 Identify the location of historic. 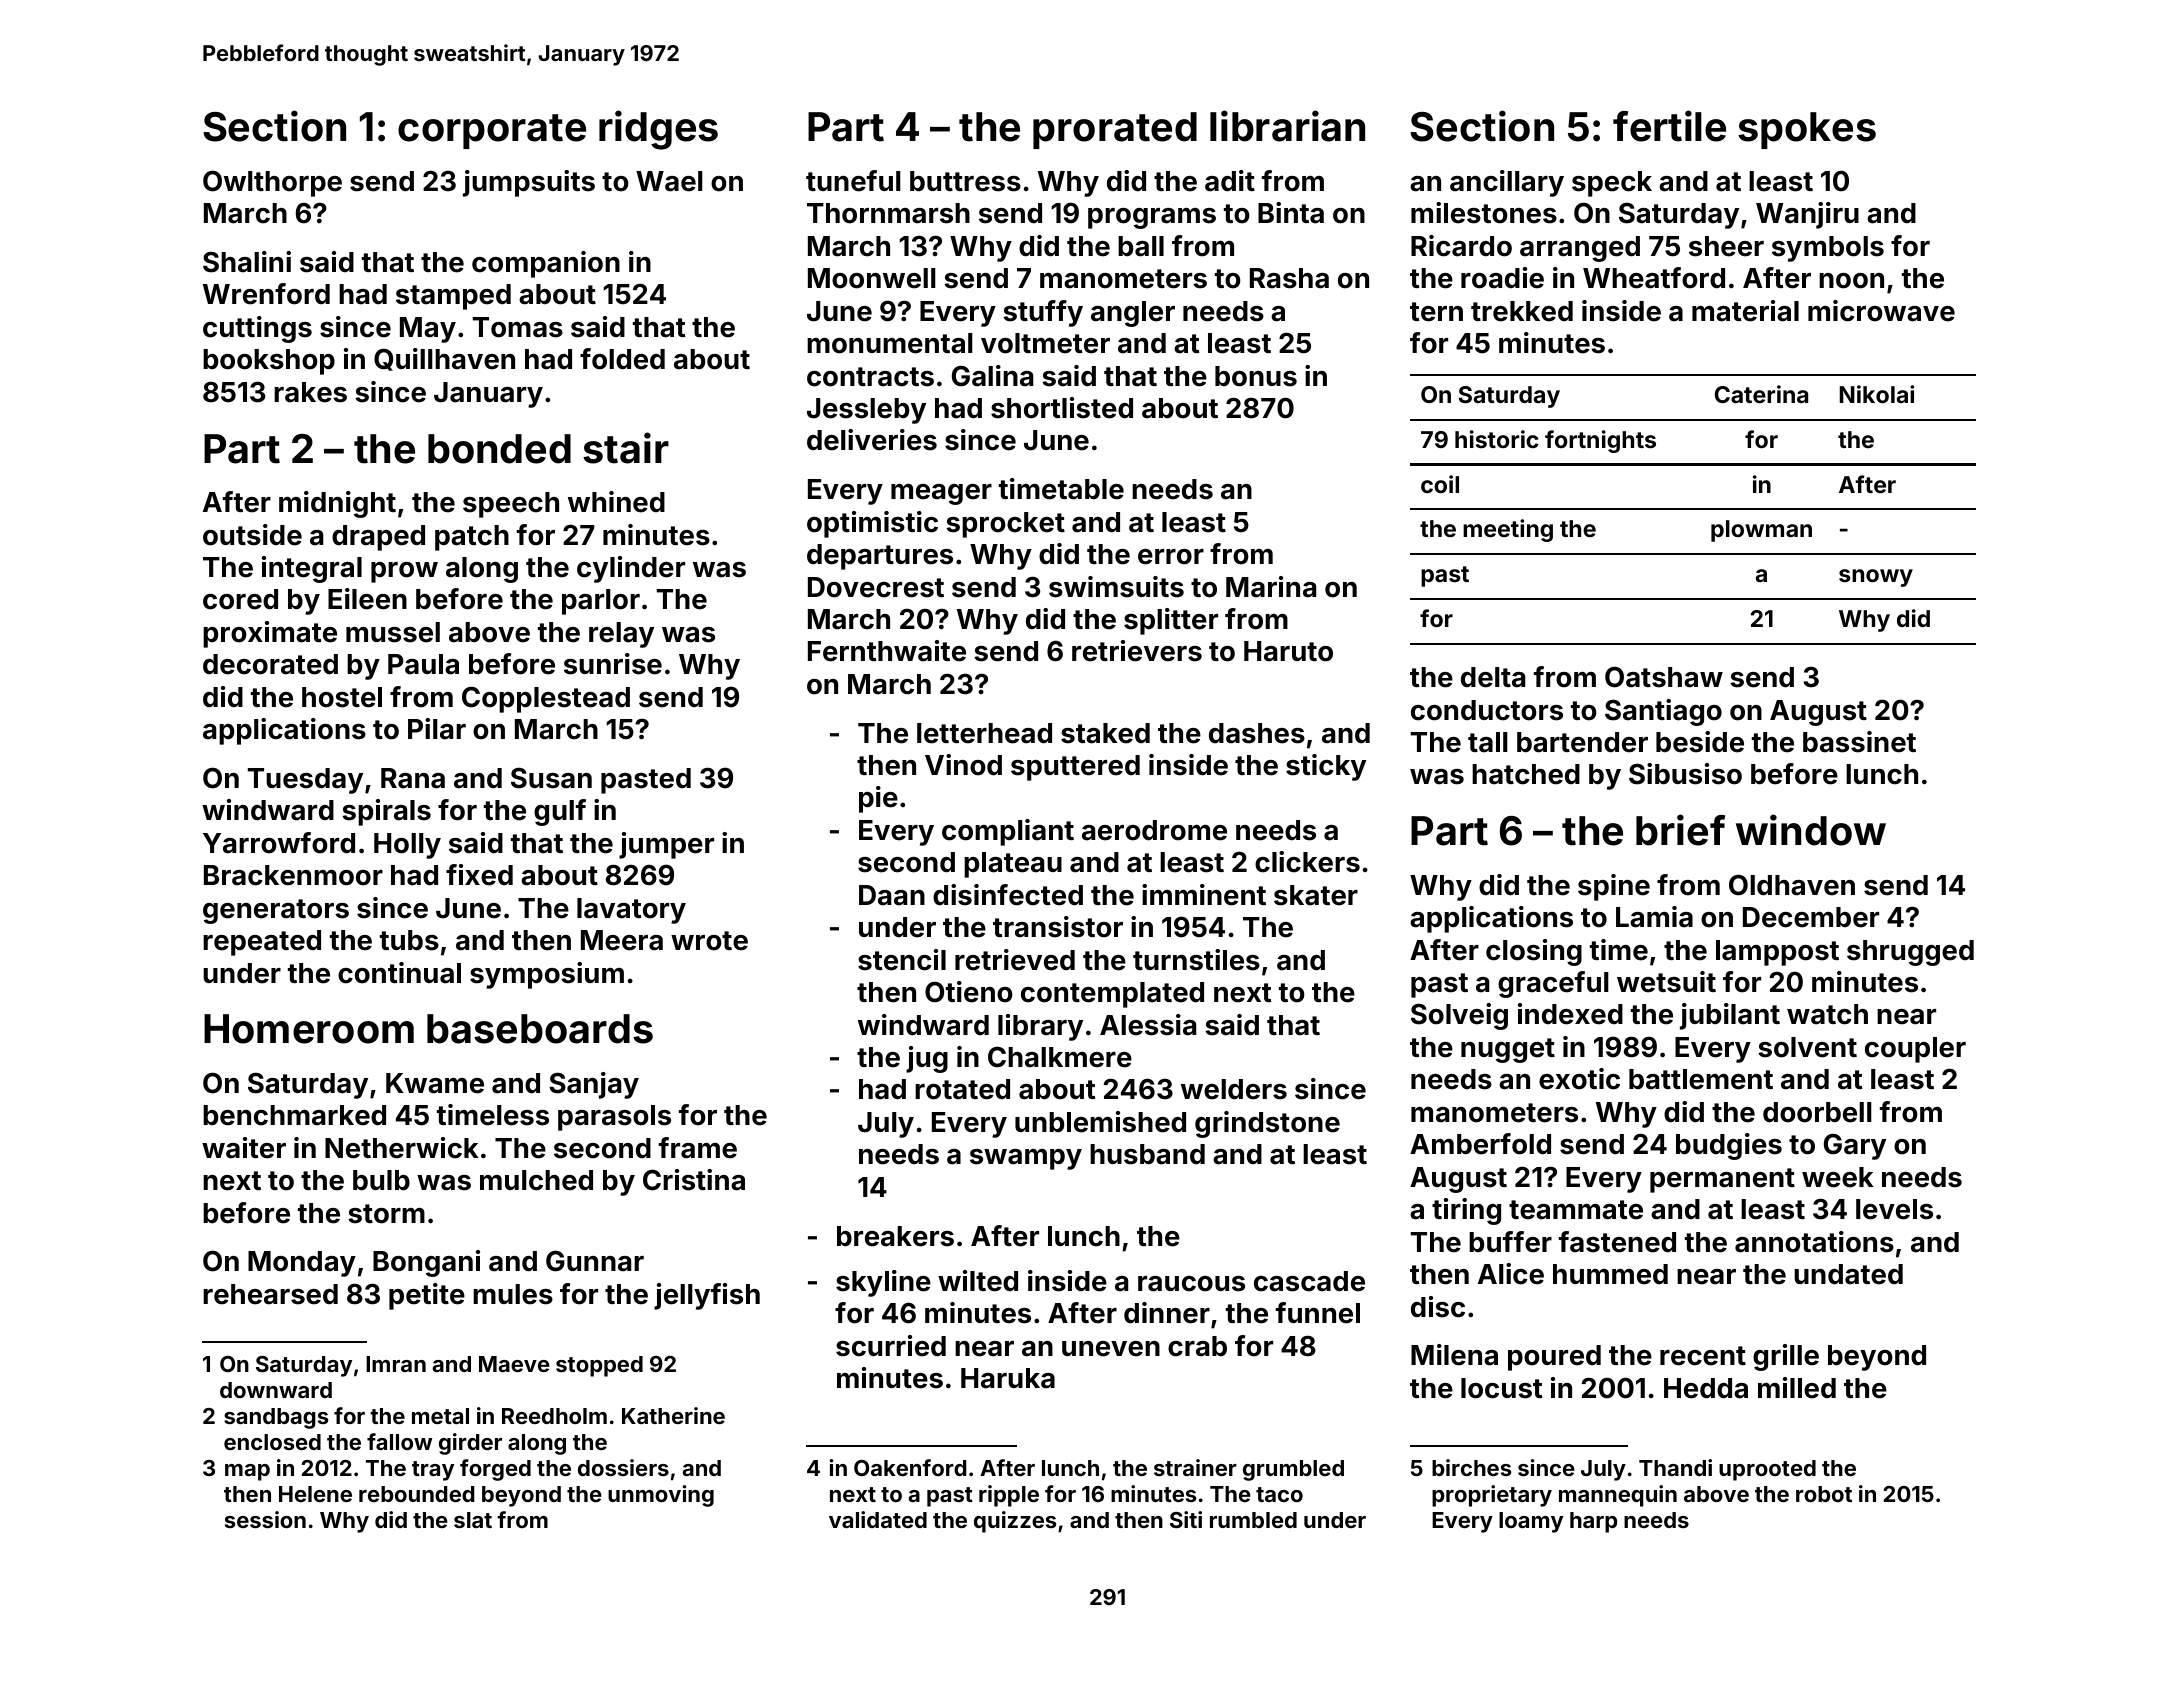
(1497, 439).
